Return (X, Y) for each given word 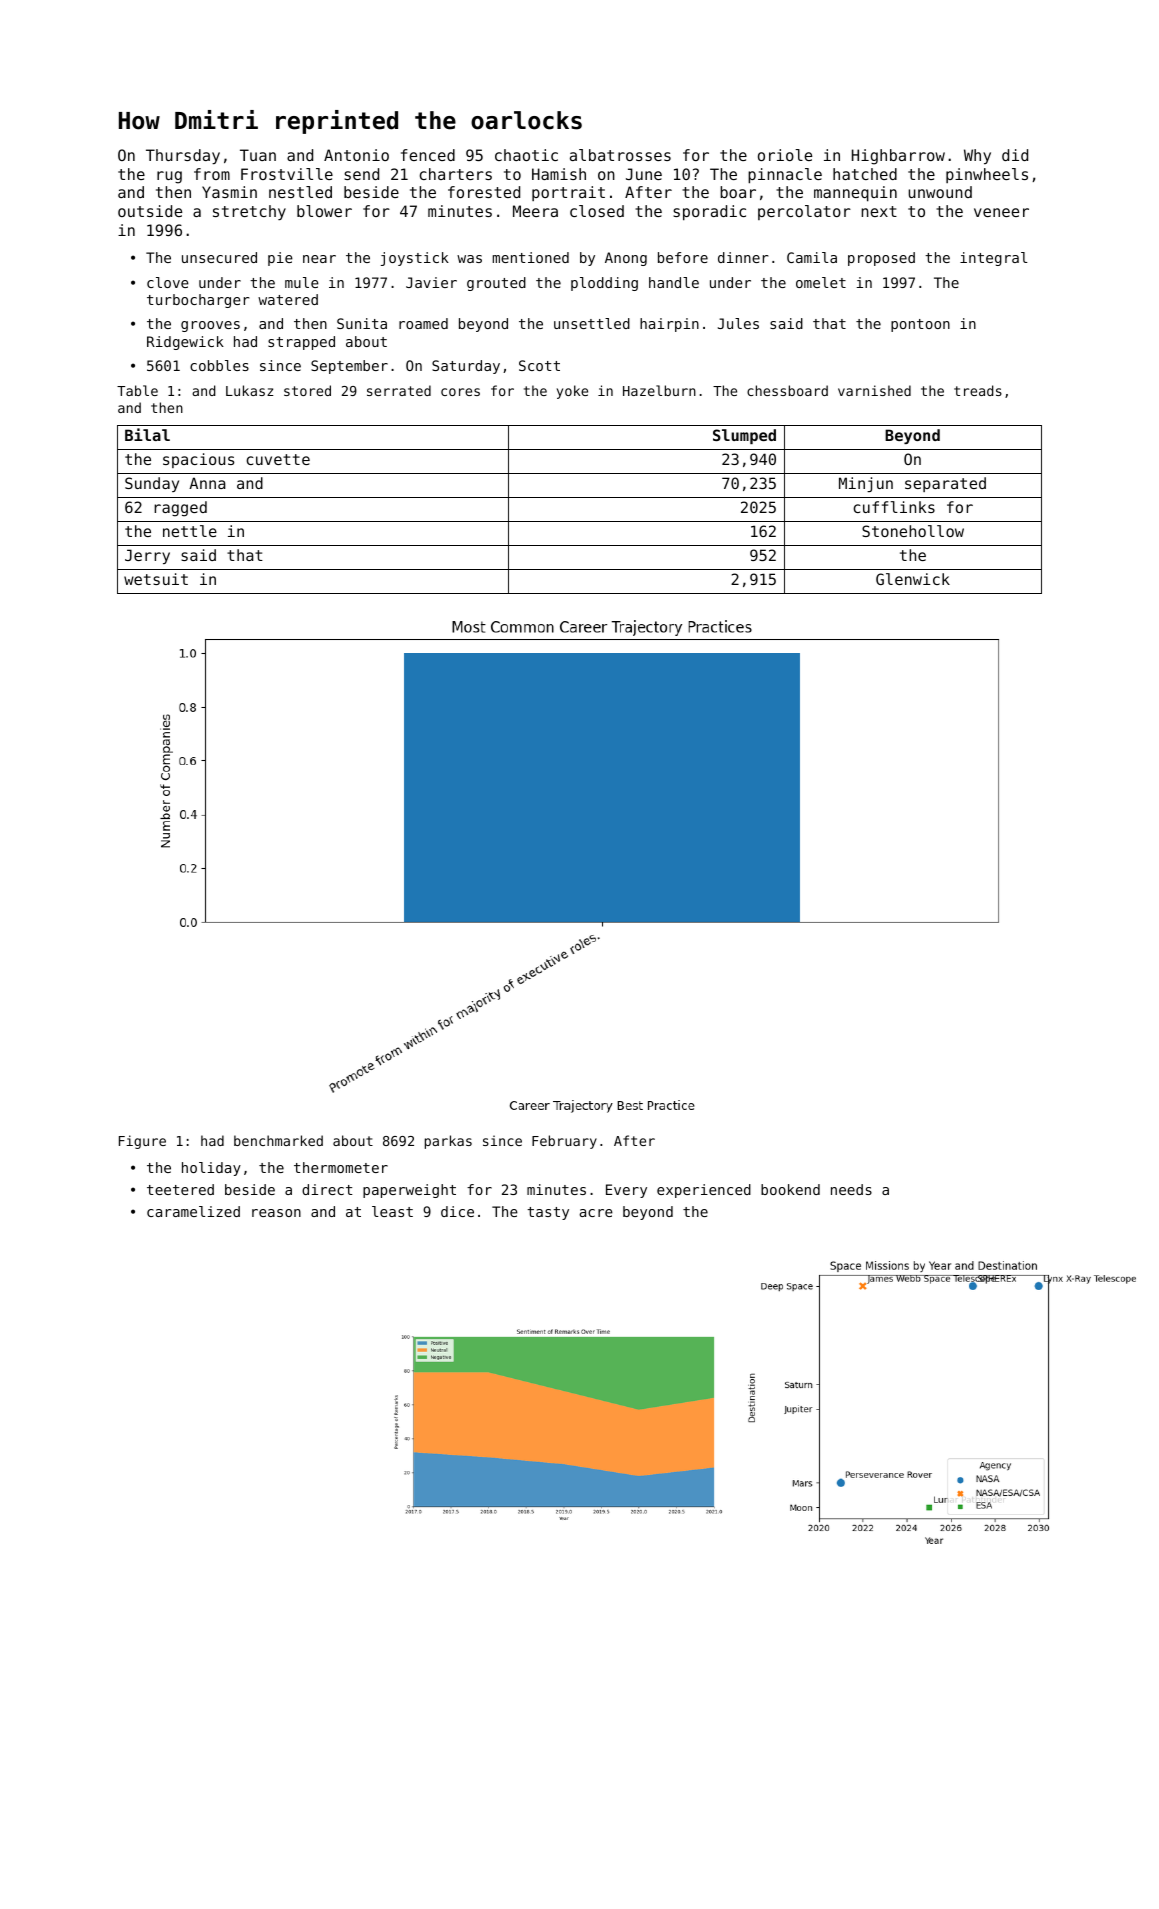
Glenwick (913, 579)
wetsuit (156, 579)
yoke (572, 392)
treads (978, 390)
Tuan (258, 155)
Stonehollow (913, 531)
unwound (940, 192)
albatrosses (620, 155)
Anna (207, 483)
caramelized (193, 1211)
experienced (704, 1191)
